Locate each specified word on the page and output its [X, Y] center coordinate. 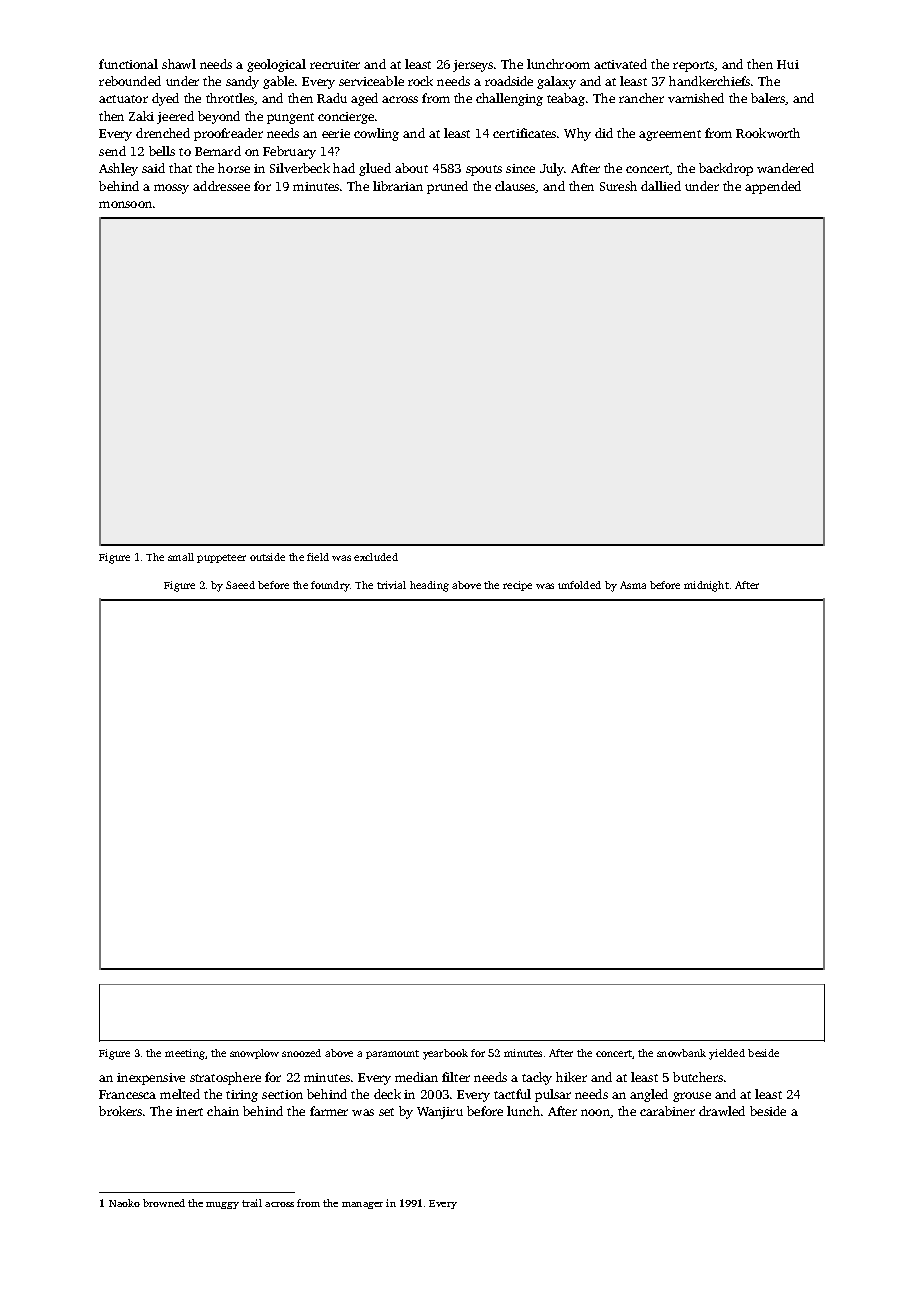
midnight [706, 586]
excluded [376, 557]
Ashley [118, 169]
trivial [391, 585]
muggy [222, 1205]
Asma [633, 585]
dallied [661, 186]
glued [375, 169]
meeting [185, 1054]
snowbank [681, 1053]
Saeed [240, 585]
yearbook [445, 1054]
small [181, 557]
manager [362, 1205]
